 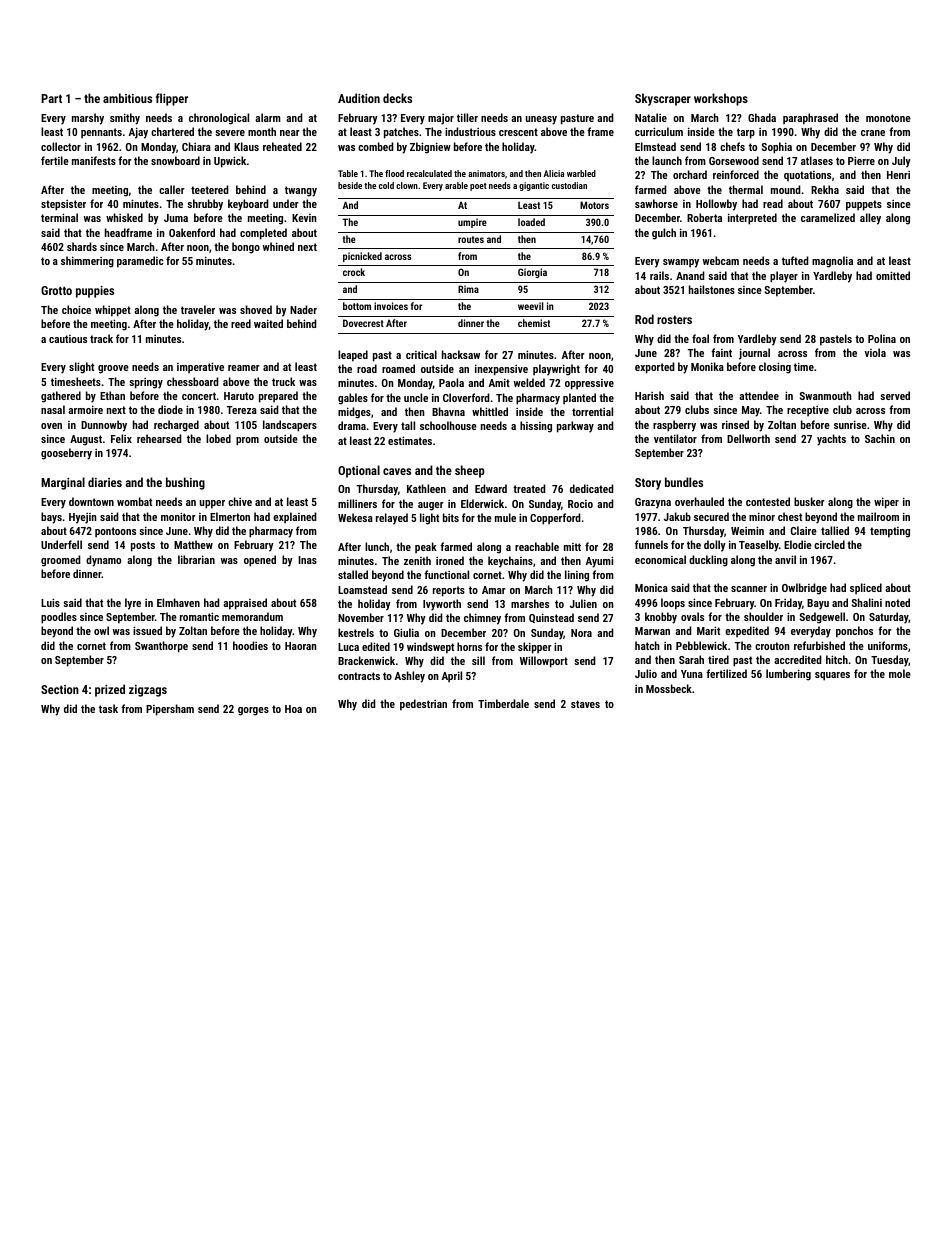 What do you see at coordinates (59, 217) in the document?
I see `terminal` at bounding box center [59, 217].
